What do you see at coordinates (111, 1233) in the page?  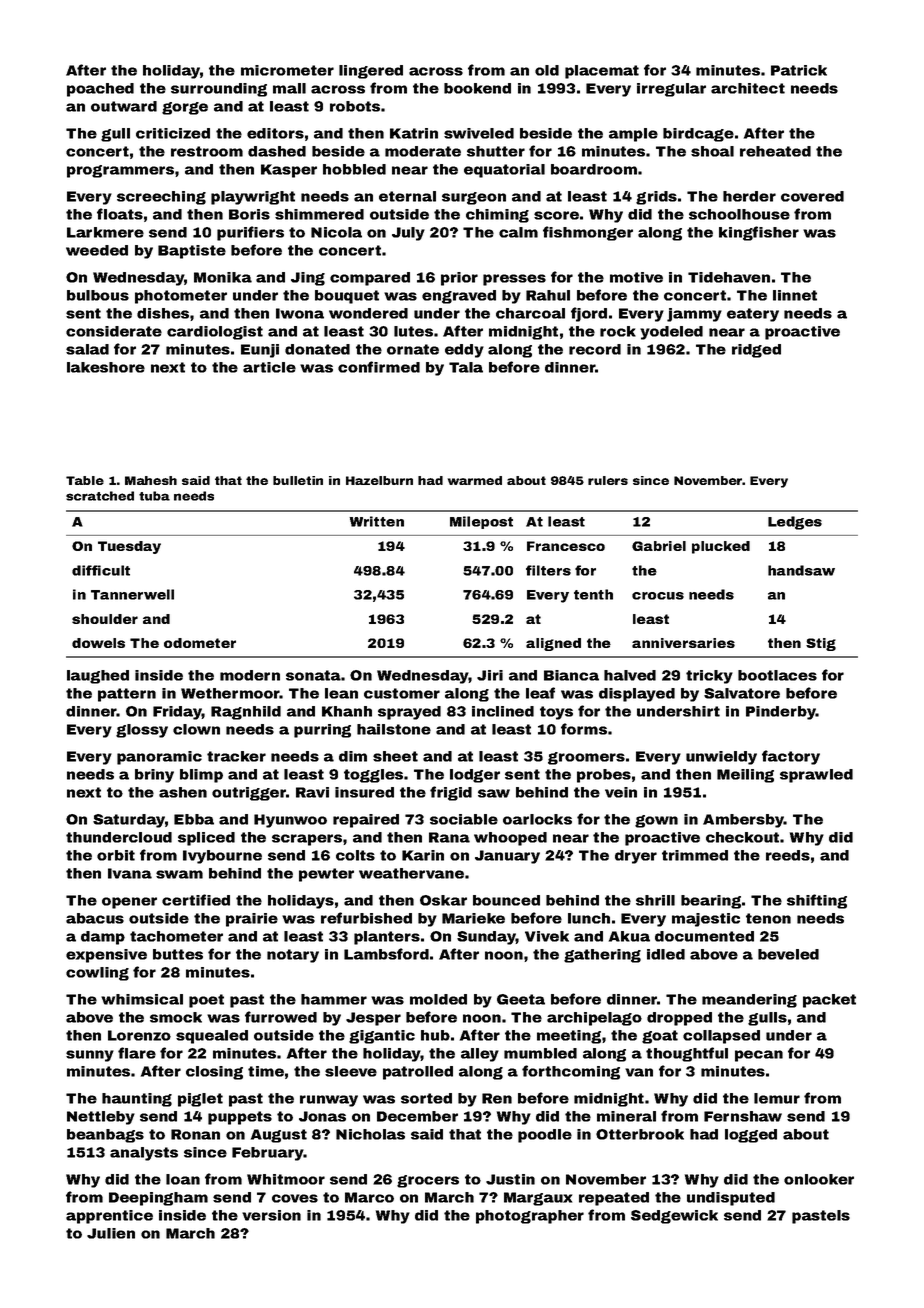 I see `Julien` at bounding box center [111, 1233].
